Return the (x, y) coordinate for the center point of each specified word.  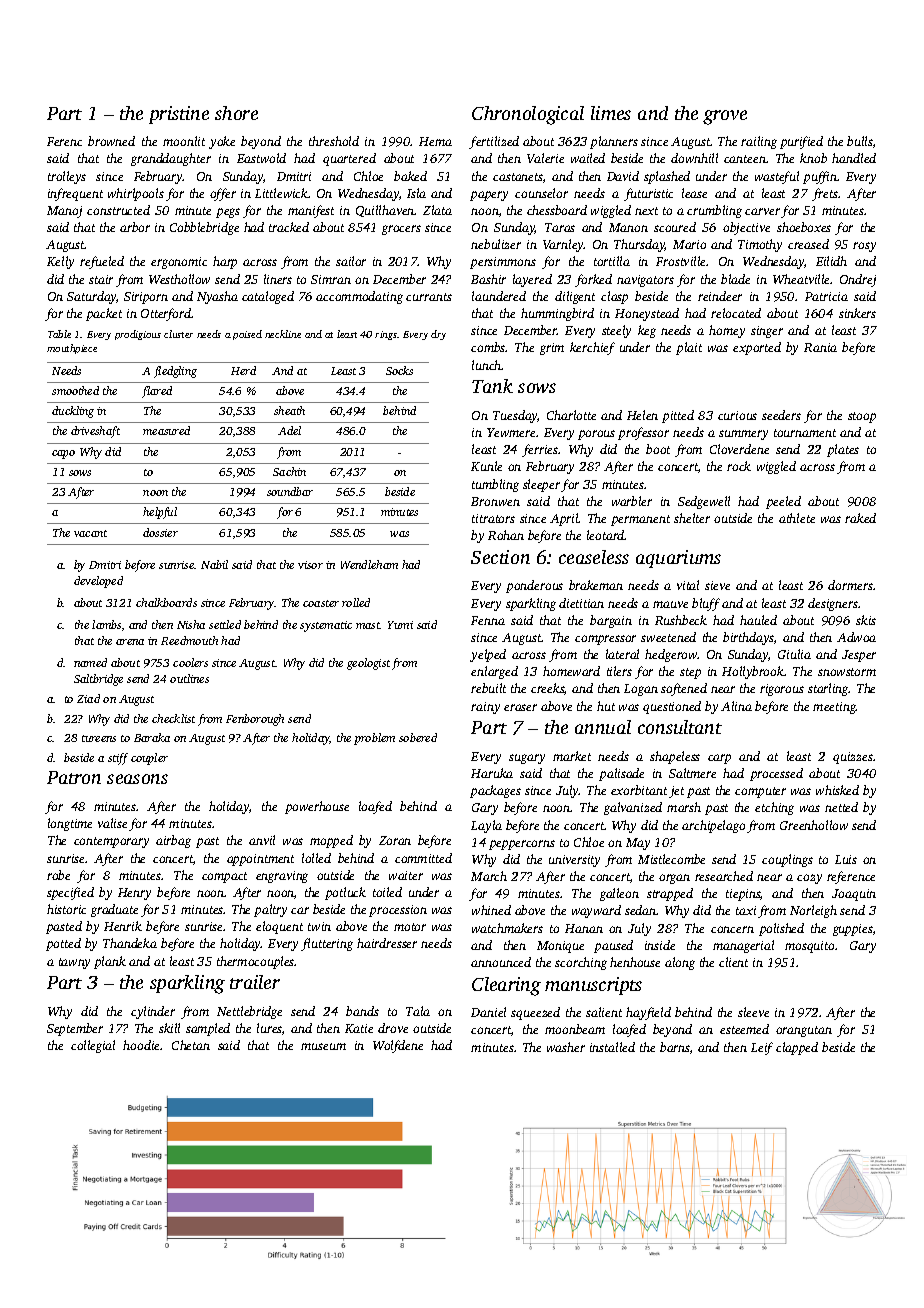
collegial (93, 1046)
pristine (179, 115)
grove (725, 117)
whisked (837, 790)
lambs (106, 624)
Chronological (528, 115)
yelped (488, 655)
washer (566, 1047)
